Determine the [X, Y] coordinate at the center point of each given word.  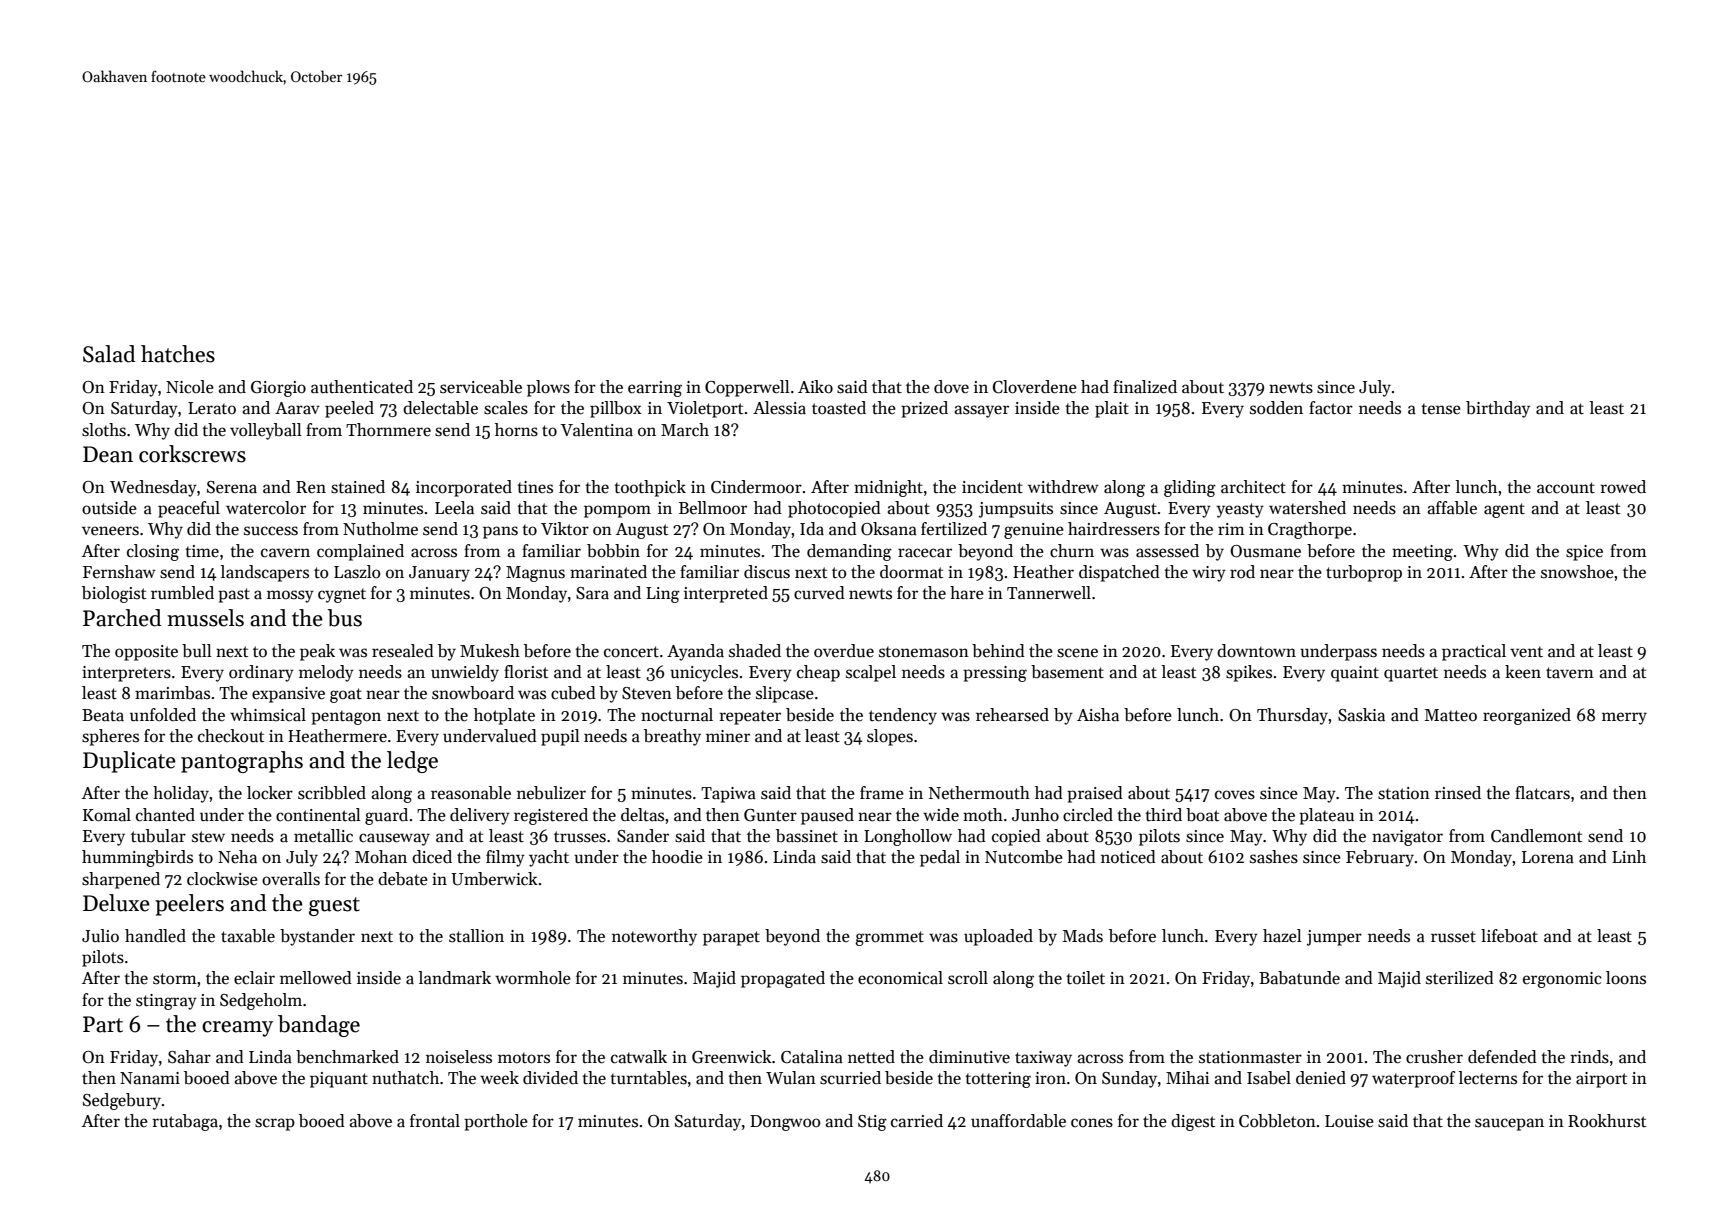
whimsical [268, 715]
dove [951, 387]
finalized [1145, 387]
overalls [291, 879]
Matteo [1451, 715]
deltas [642, 815]
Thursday [1293, 716]
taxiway [1043, 1059]
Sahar [189, 1057]
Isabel [1269, 1078]
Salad [109, 354]
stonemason [924, 652]
